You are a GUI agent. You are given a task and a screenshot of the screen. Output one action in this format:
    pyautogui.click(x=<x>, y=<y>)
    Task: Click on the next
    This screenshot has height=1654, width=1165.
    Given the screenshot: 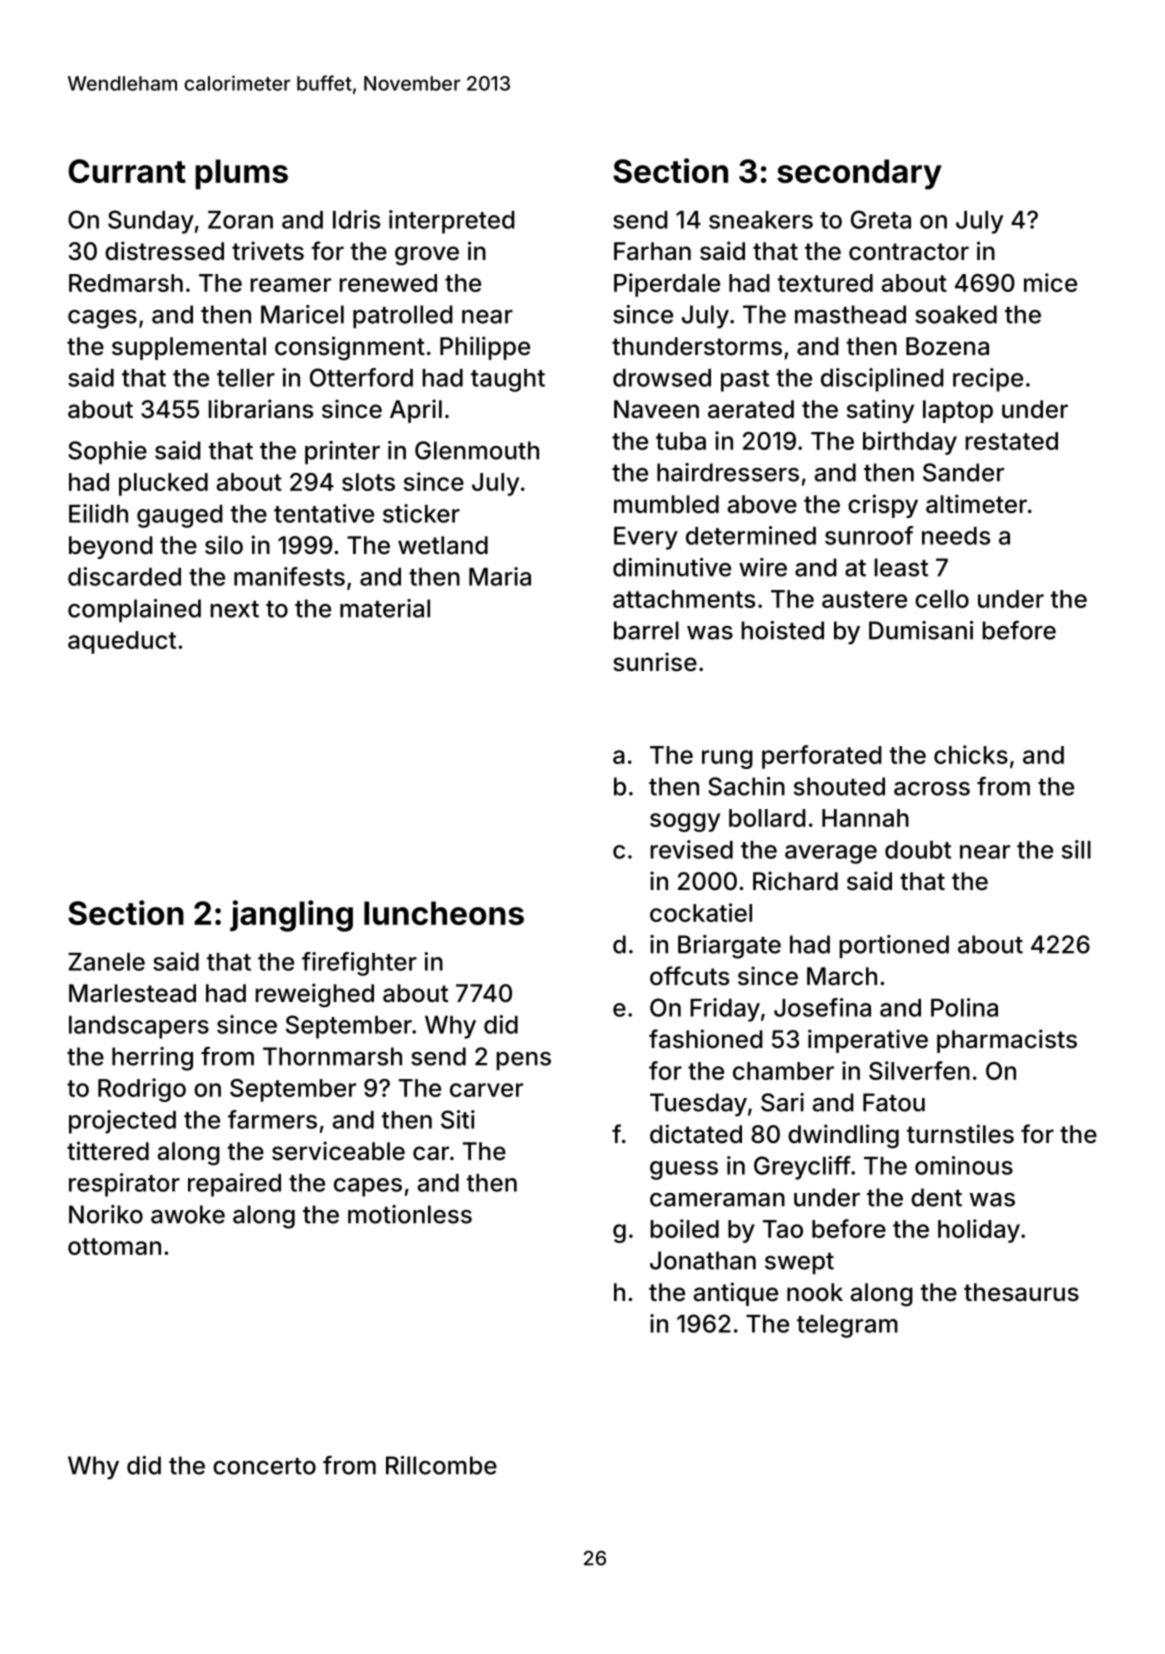 What is the action you would take?
    pyautogui.click(x=234, y=609)
